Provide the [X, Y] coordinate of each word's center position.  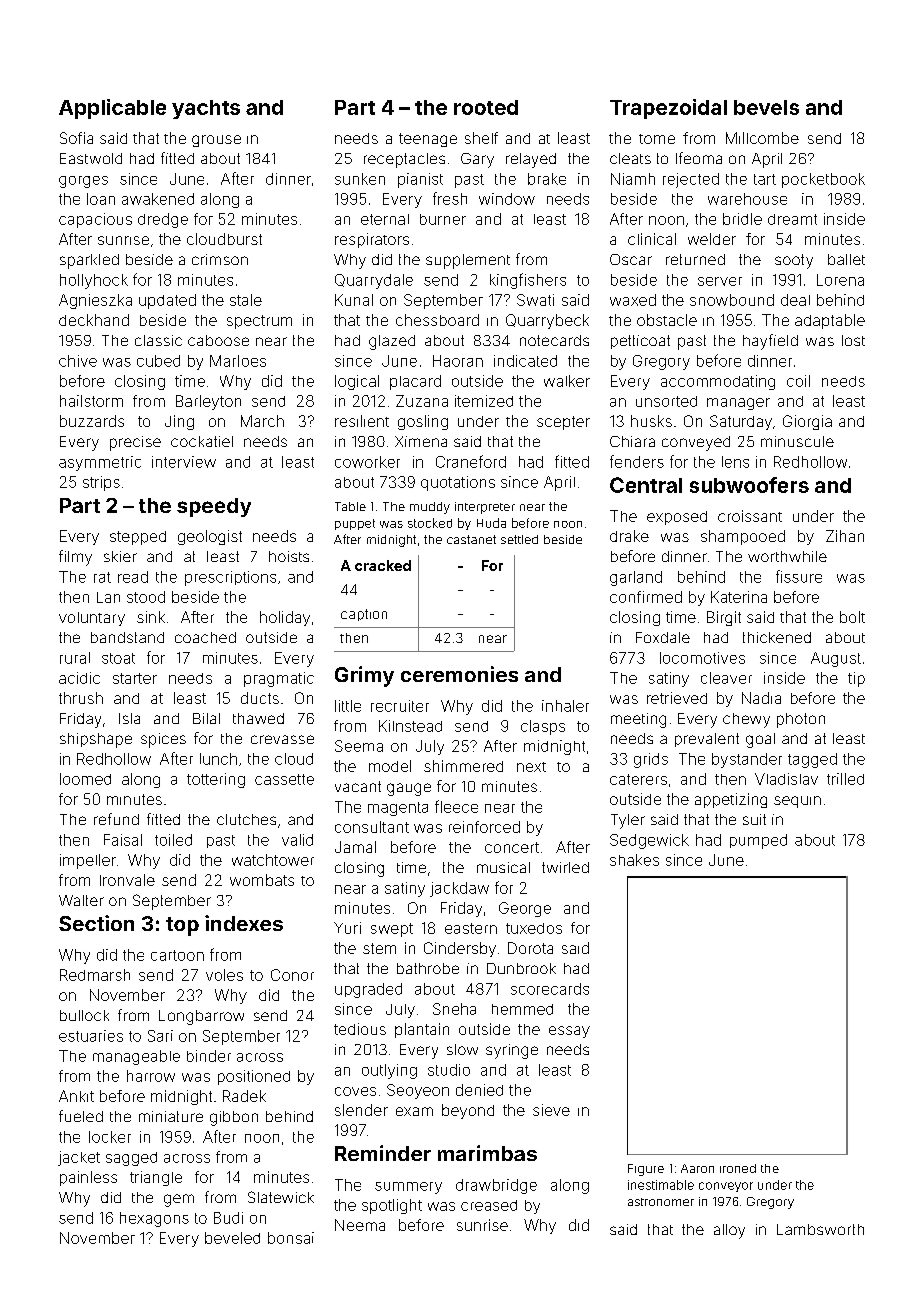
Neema [360, 1225]
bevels [766, 107]
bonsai [291, 1238]
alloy [729, 1231]
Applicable [112, 109]
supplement [468, 261]
